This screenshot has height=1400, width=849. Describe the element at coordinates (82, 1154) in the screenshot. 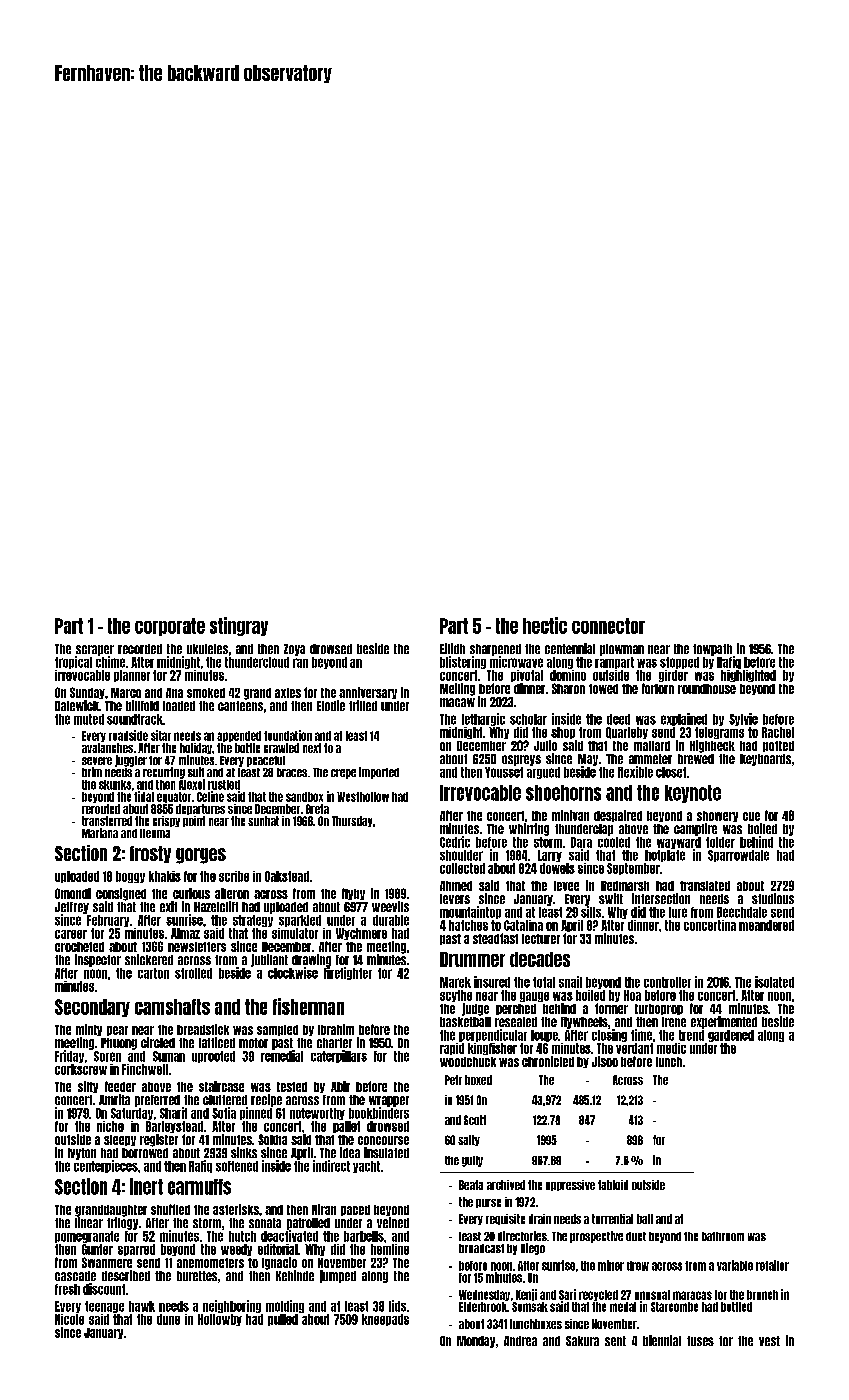

I see `Ivyton` at that location.
